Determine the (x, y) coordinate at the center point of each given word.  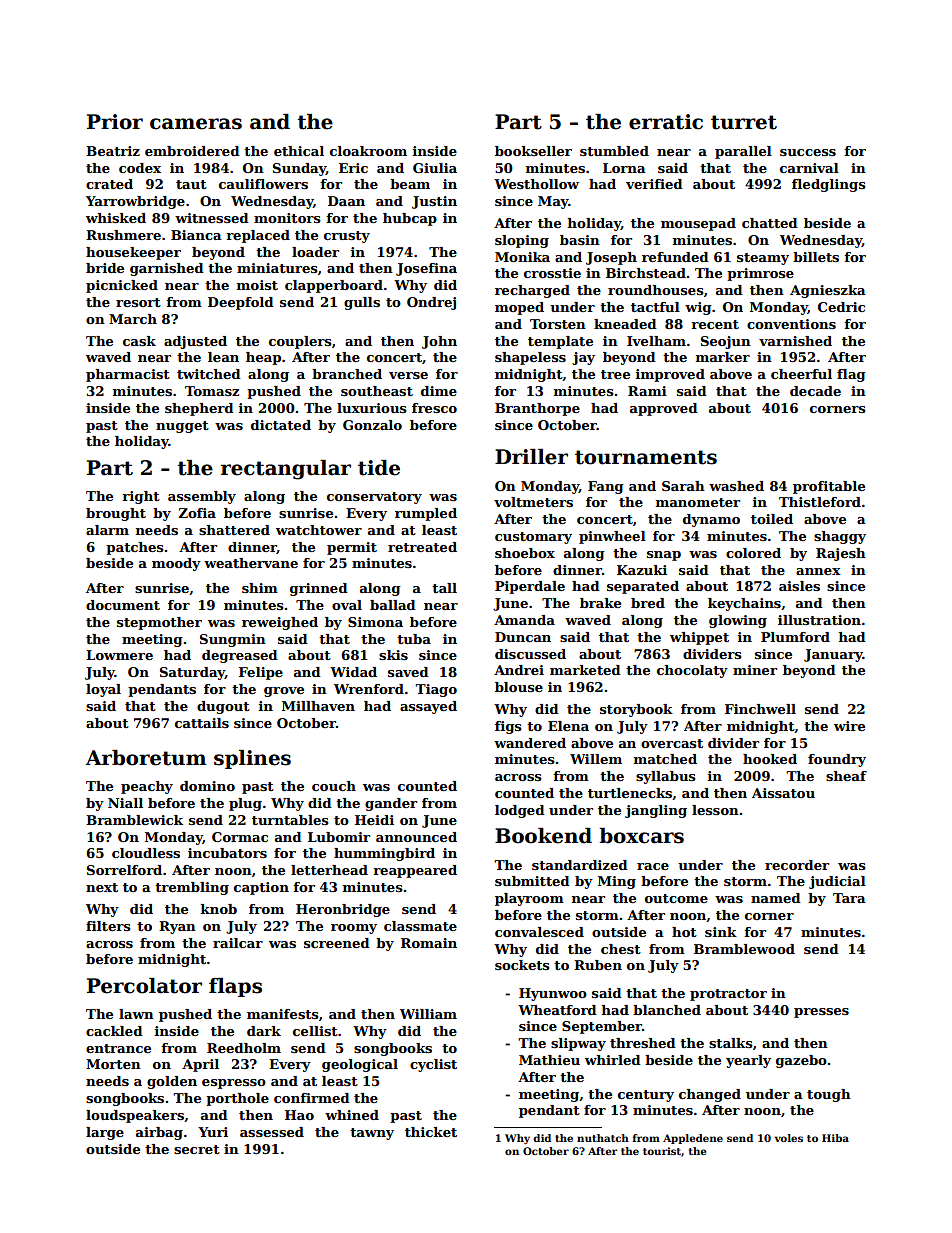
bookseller (533, 151)
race (653, 866)
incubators (227, 853)
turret (744, 122)
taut (191, 184)
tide (379, 468)
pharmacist (128, 375)
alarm (107, 530)
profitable (829, 487)
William (428, 1014)
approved (664, 409)
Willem (596, 759)
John (439, 342)
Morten (113, 1064)
